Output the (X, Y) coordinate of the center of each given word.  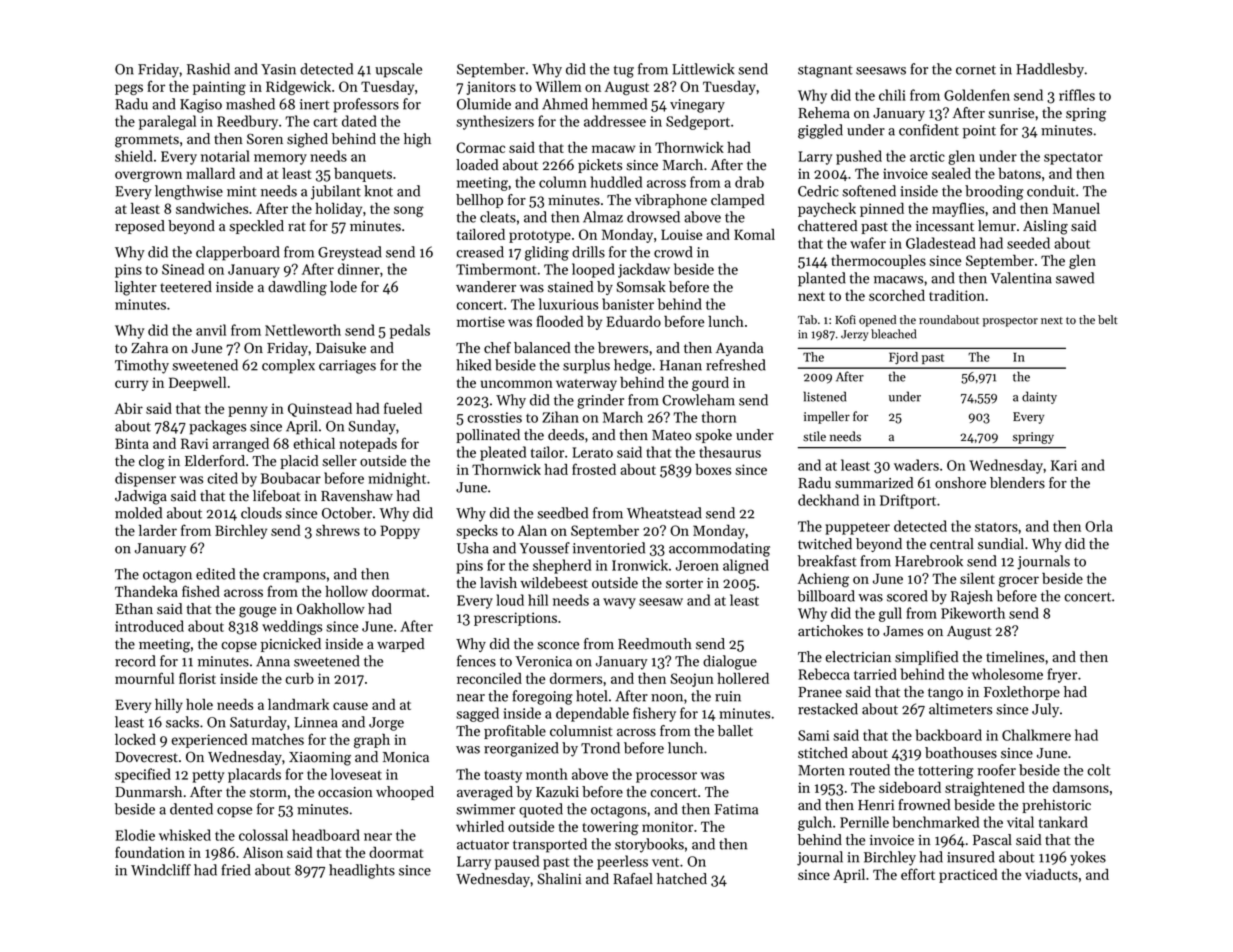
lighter (136, 288)
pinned (882, 210)
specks (477, 532)
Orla (1099, 526)
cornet (976, 70)
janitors (491, 88)
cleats (498, 217)
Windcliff (161, 870)
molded (138, 513)
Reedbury (247, 122)
